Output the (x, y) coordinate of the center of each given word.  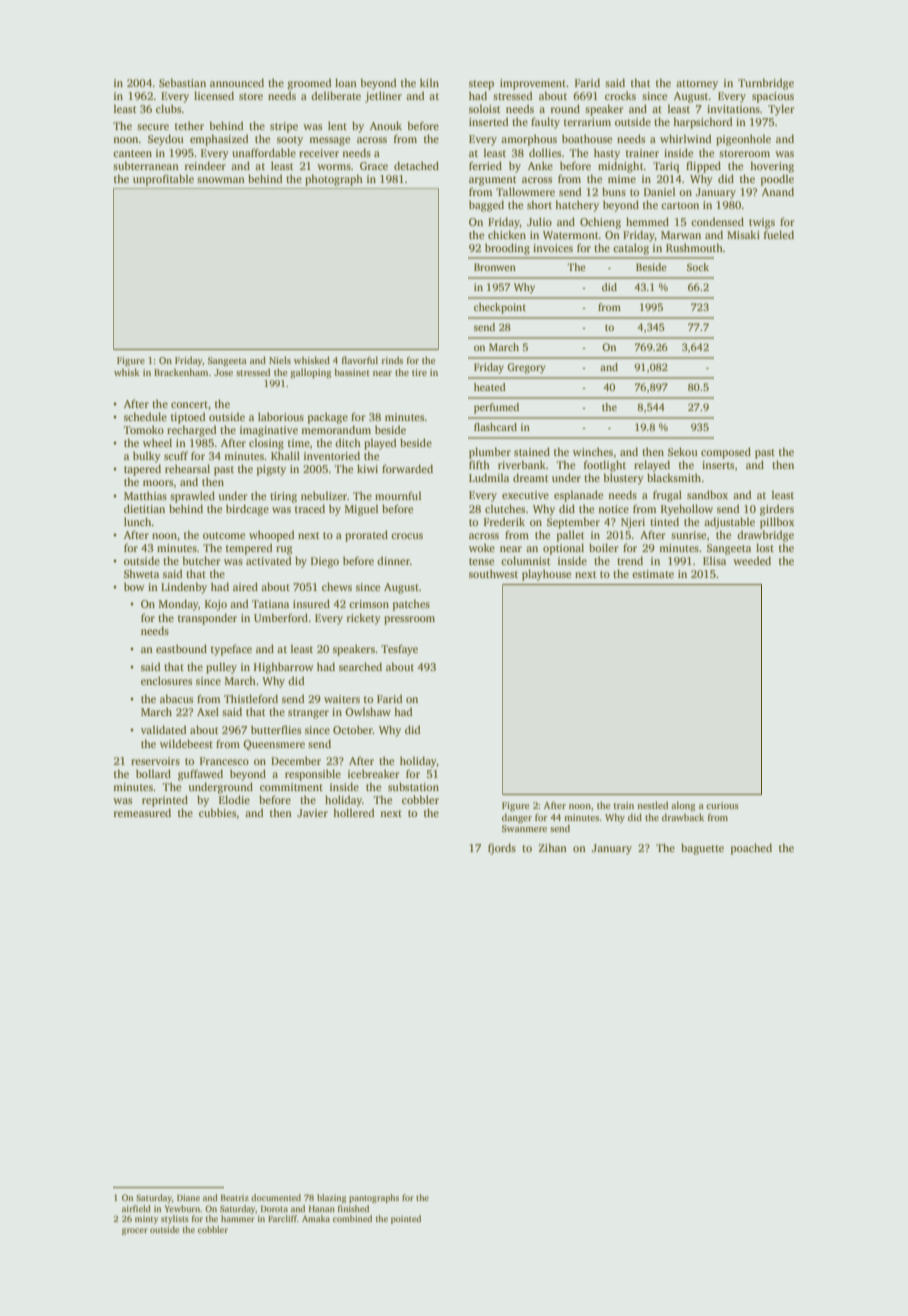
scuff (176, 455)
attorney (697, 85)
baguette (702, 849)
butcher (202, 560)
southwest (493, 573)
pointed (406, 1219)
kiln (429, 82)
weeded (752, 560)
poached (751, 849)
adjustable (729, 523)
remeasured (142, 812)
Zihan (553, 847)
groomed (309, 84)
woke (482, 547)
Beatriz (235, 1197)
